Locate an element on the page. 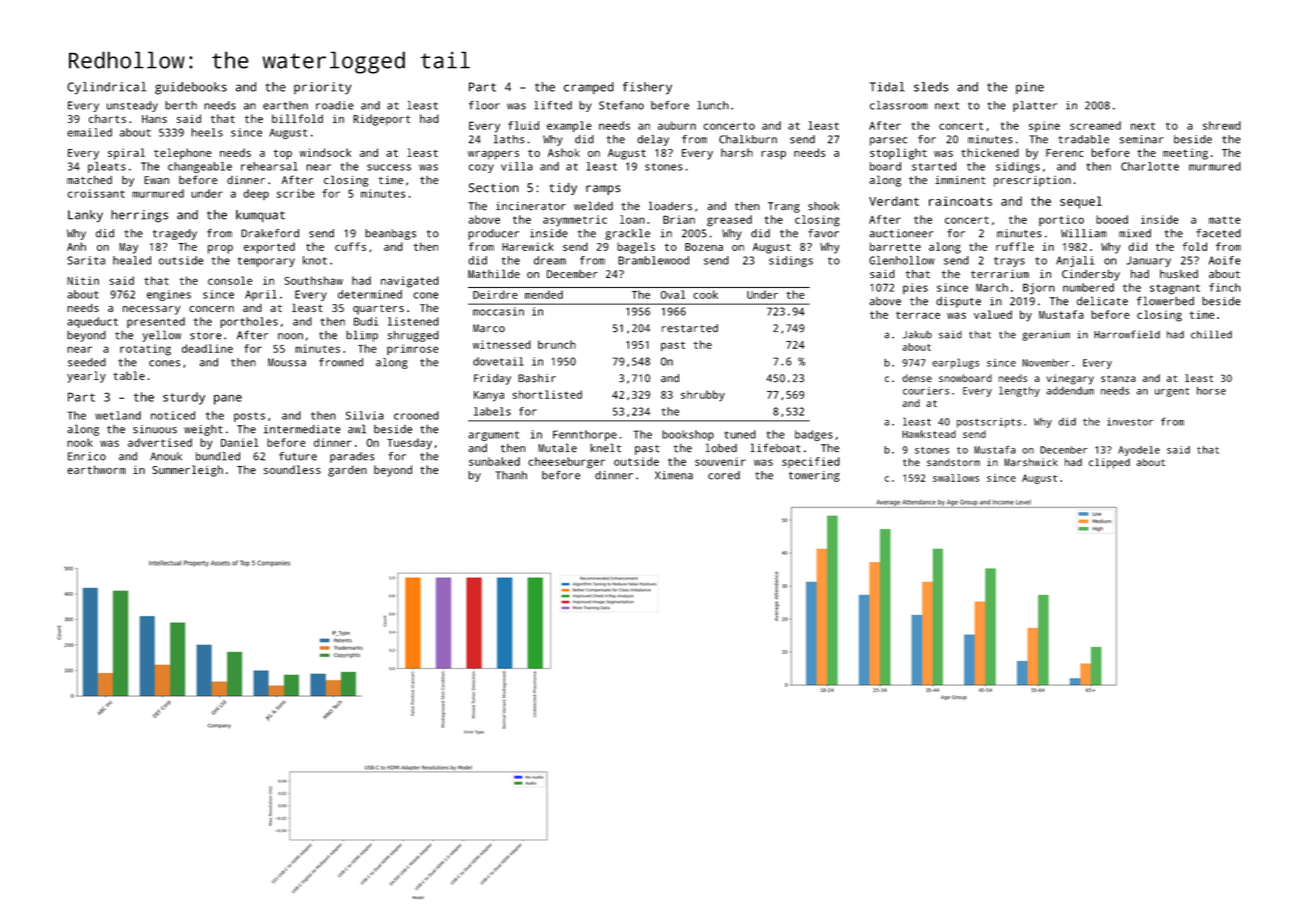  Cylindrical is located at coordinates (107, 88).
